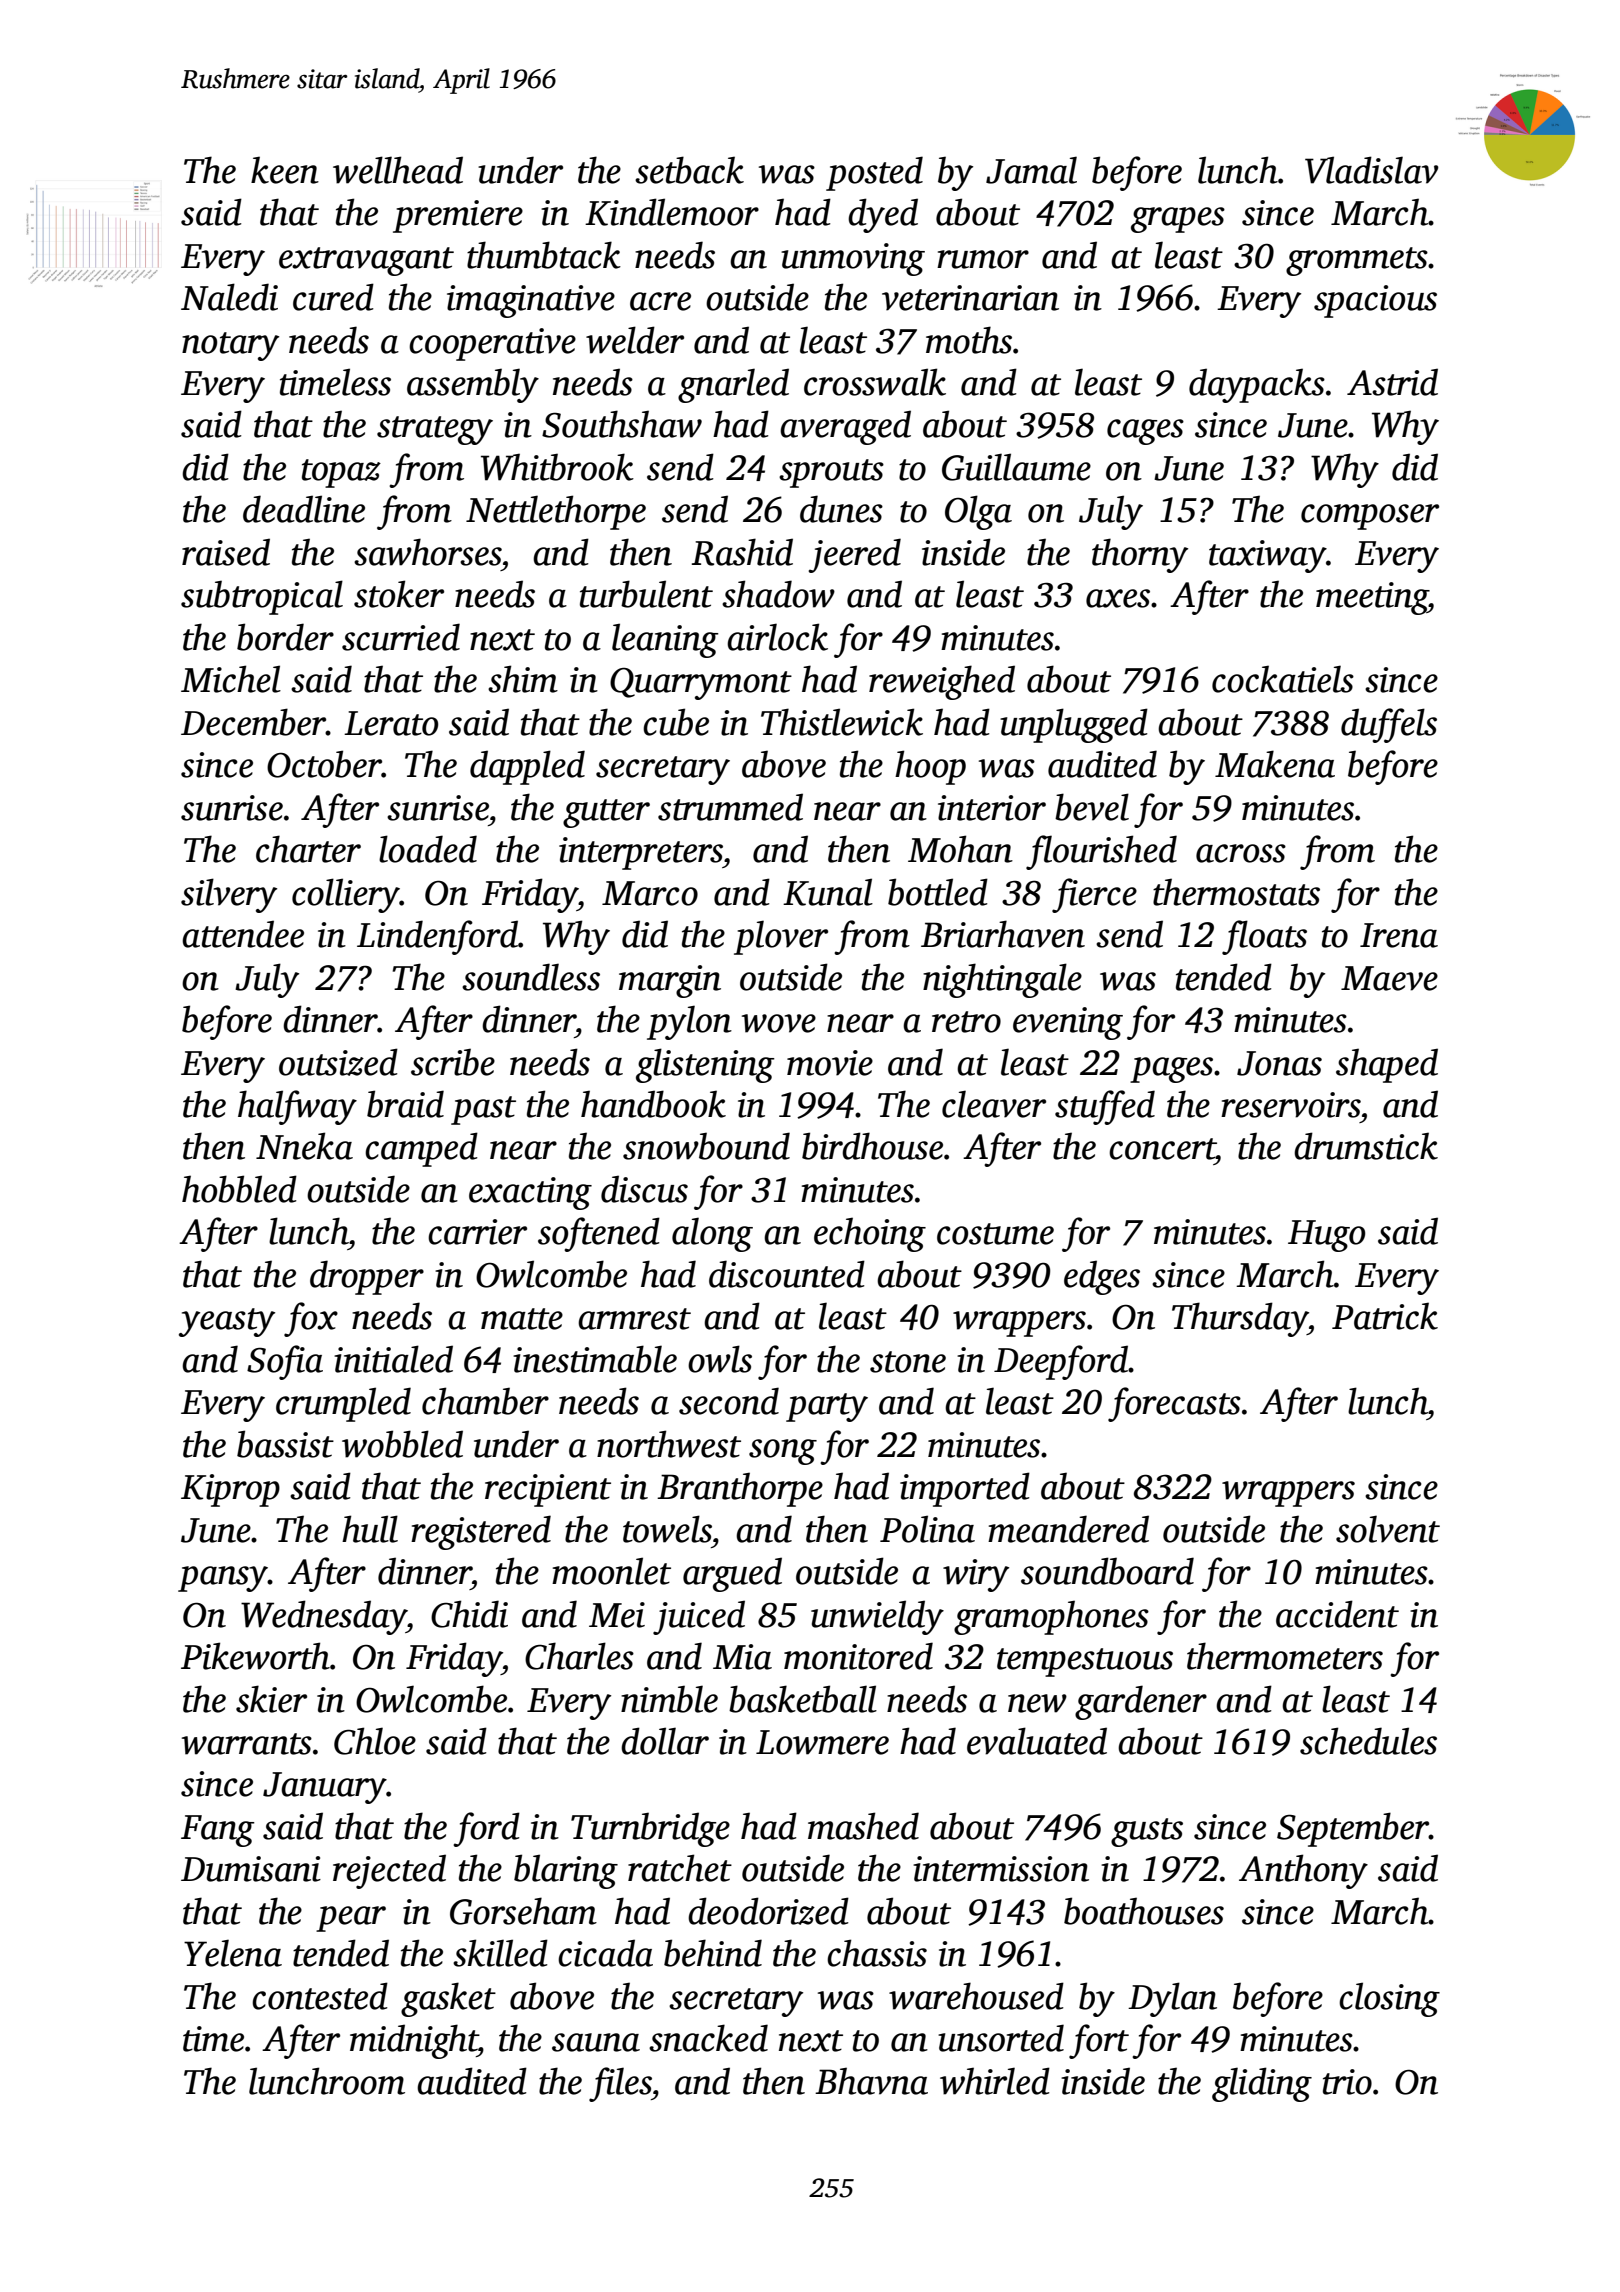 Image resolution: width=1620 pixels, height=2292 pixels. What do you see at coordinates (1389, 1999) in the screenshot?
I see `closing` at bounding box center [1389, 1999].
